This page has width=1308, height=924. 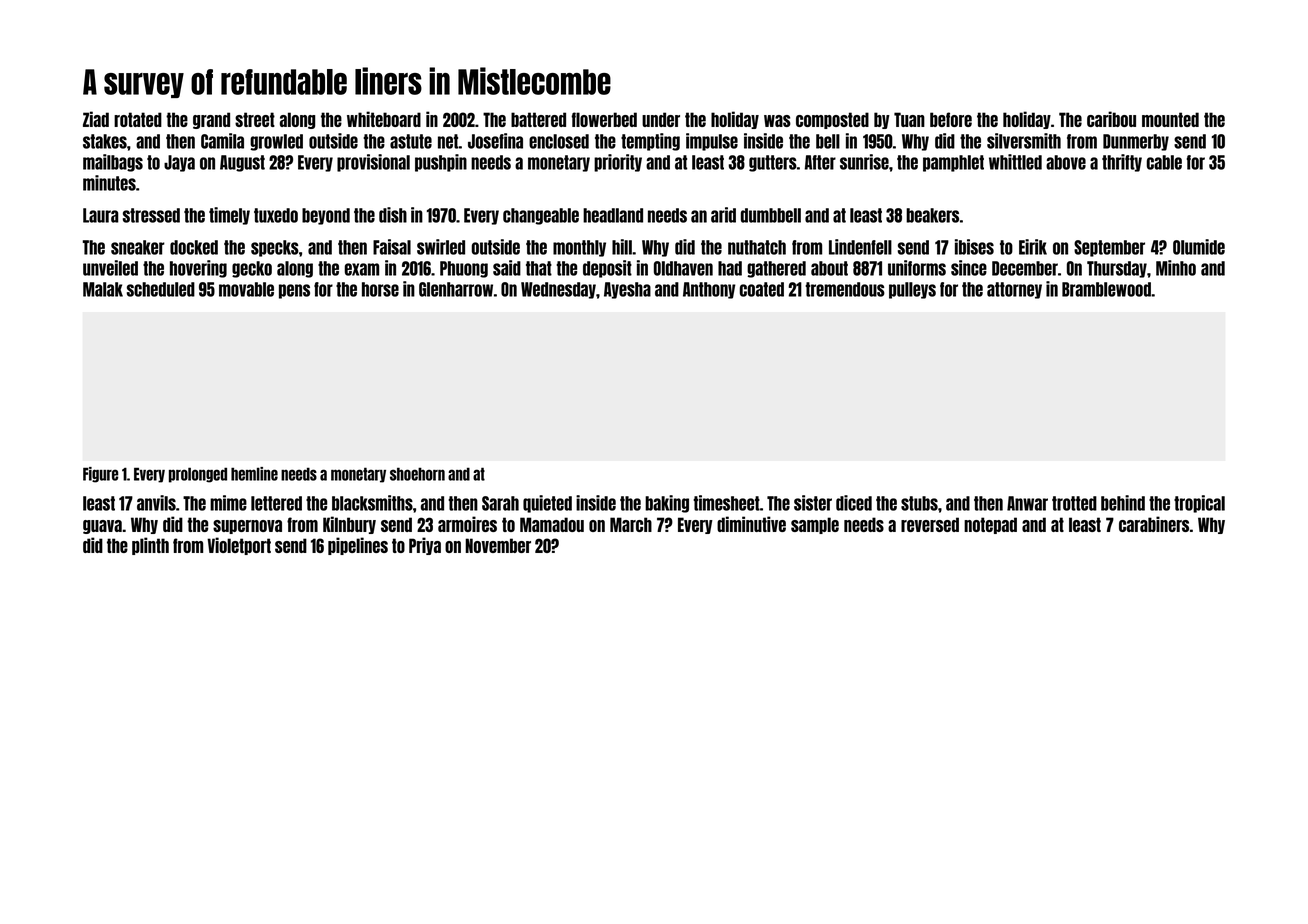 I want to click on Malak, so click(x=103, y=289).
